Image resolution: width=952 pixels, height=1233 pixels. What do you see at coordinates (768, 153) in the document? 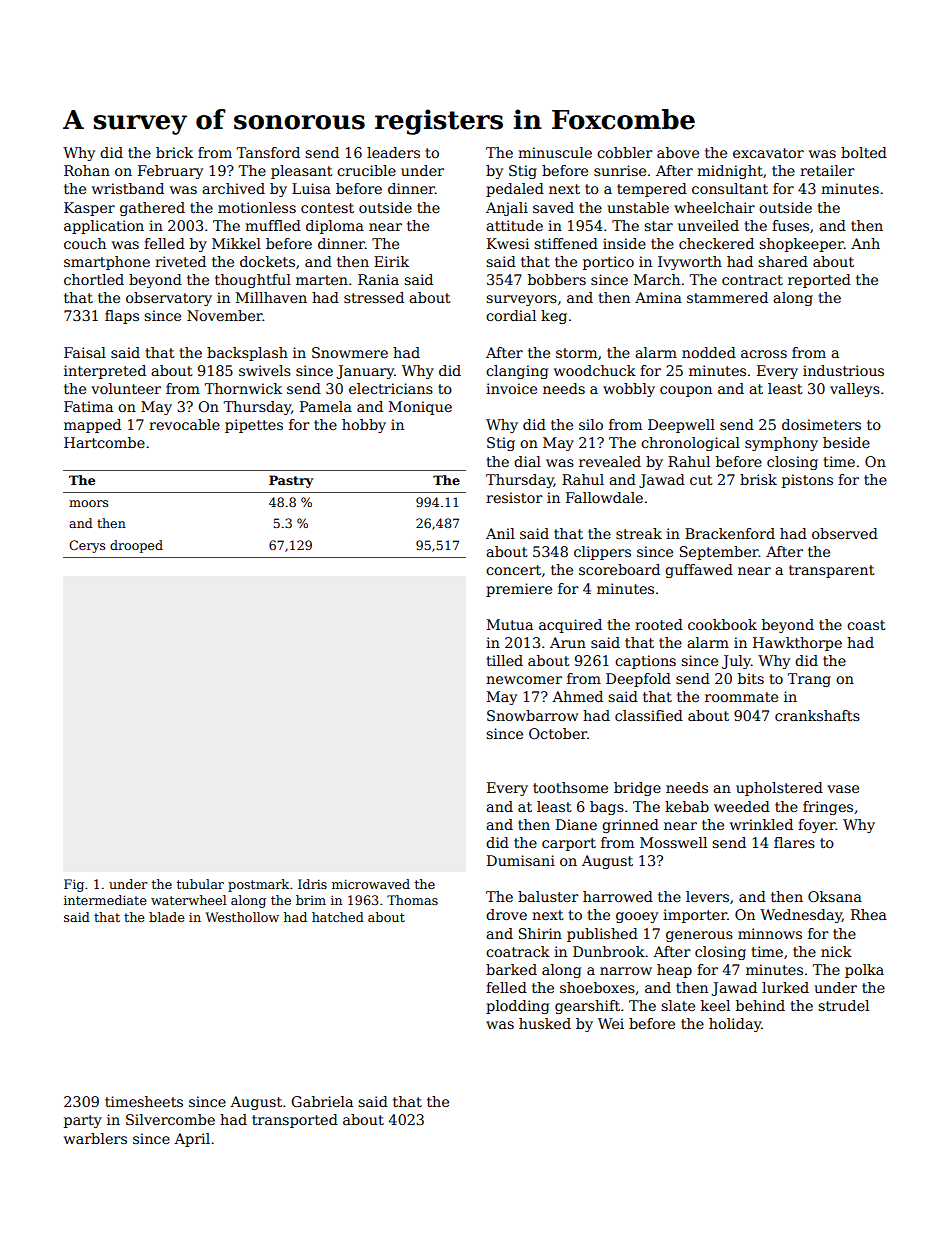
I see `excavator` at bounding box center [768, 153].
